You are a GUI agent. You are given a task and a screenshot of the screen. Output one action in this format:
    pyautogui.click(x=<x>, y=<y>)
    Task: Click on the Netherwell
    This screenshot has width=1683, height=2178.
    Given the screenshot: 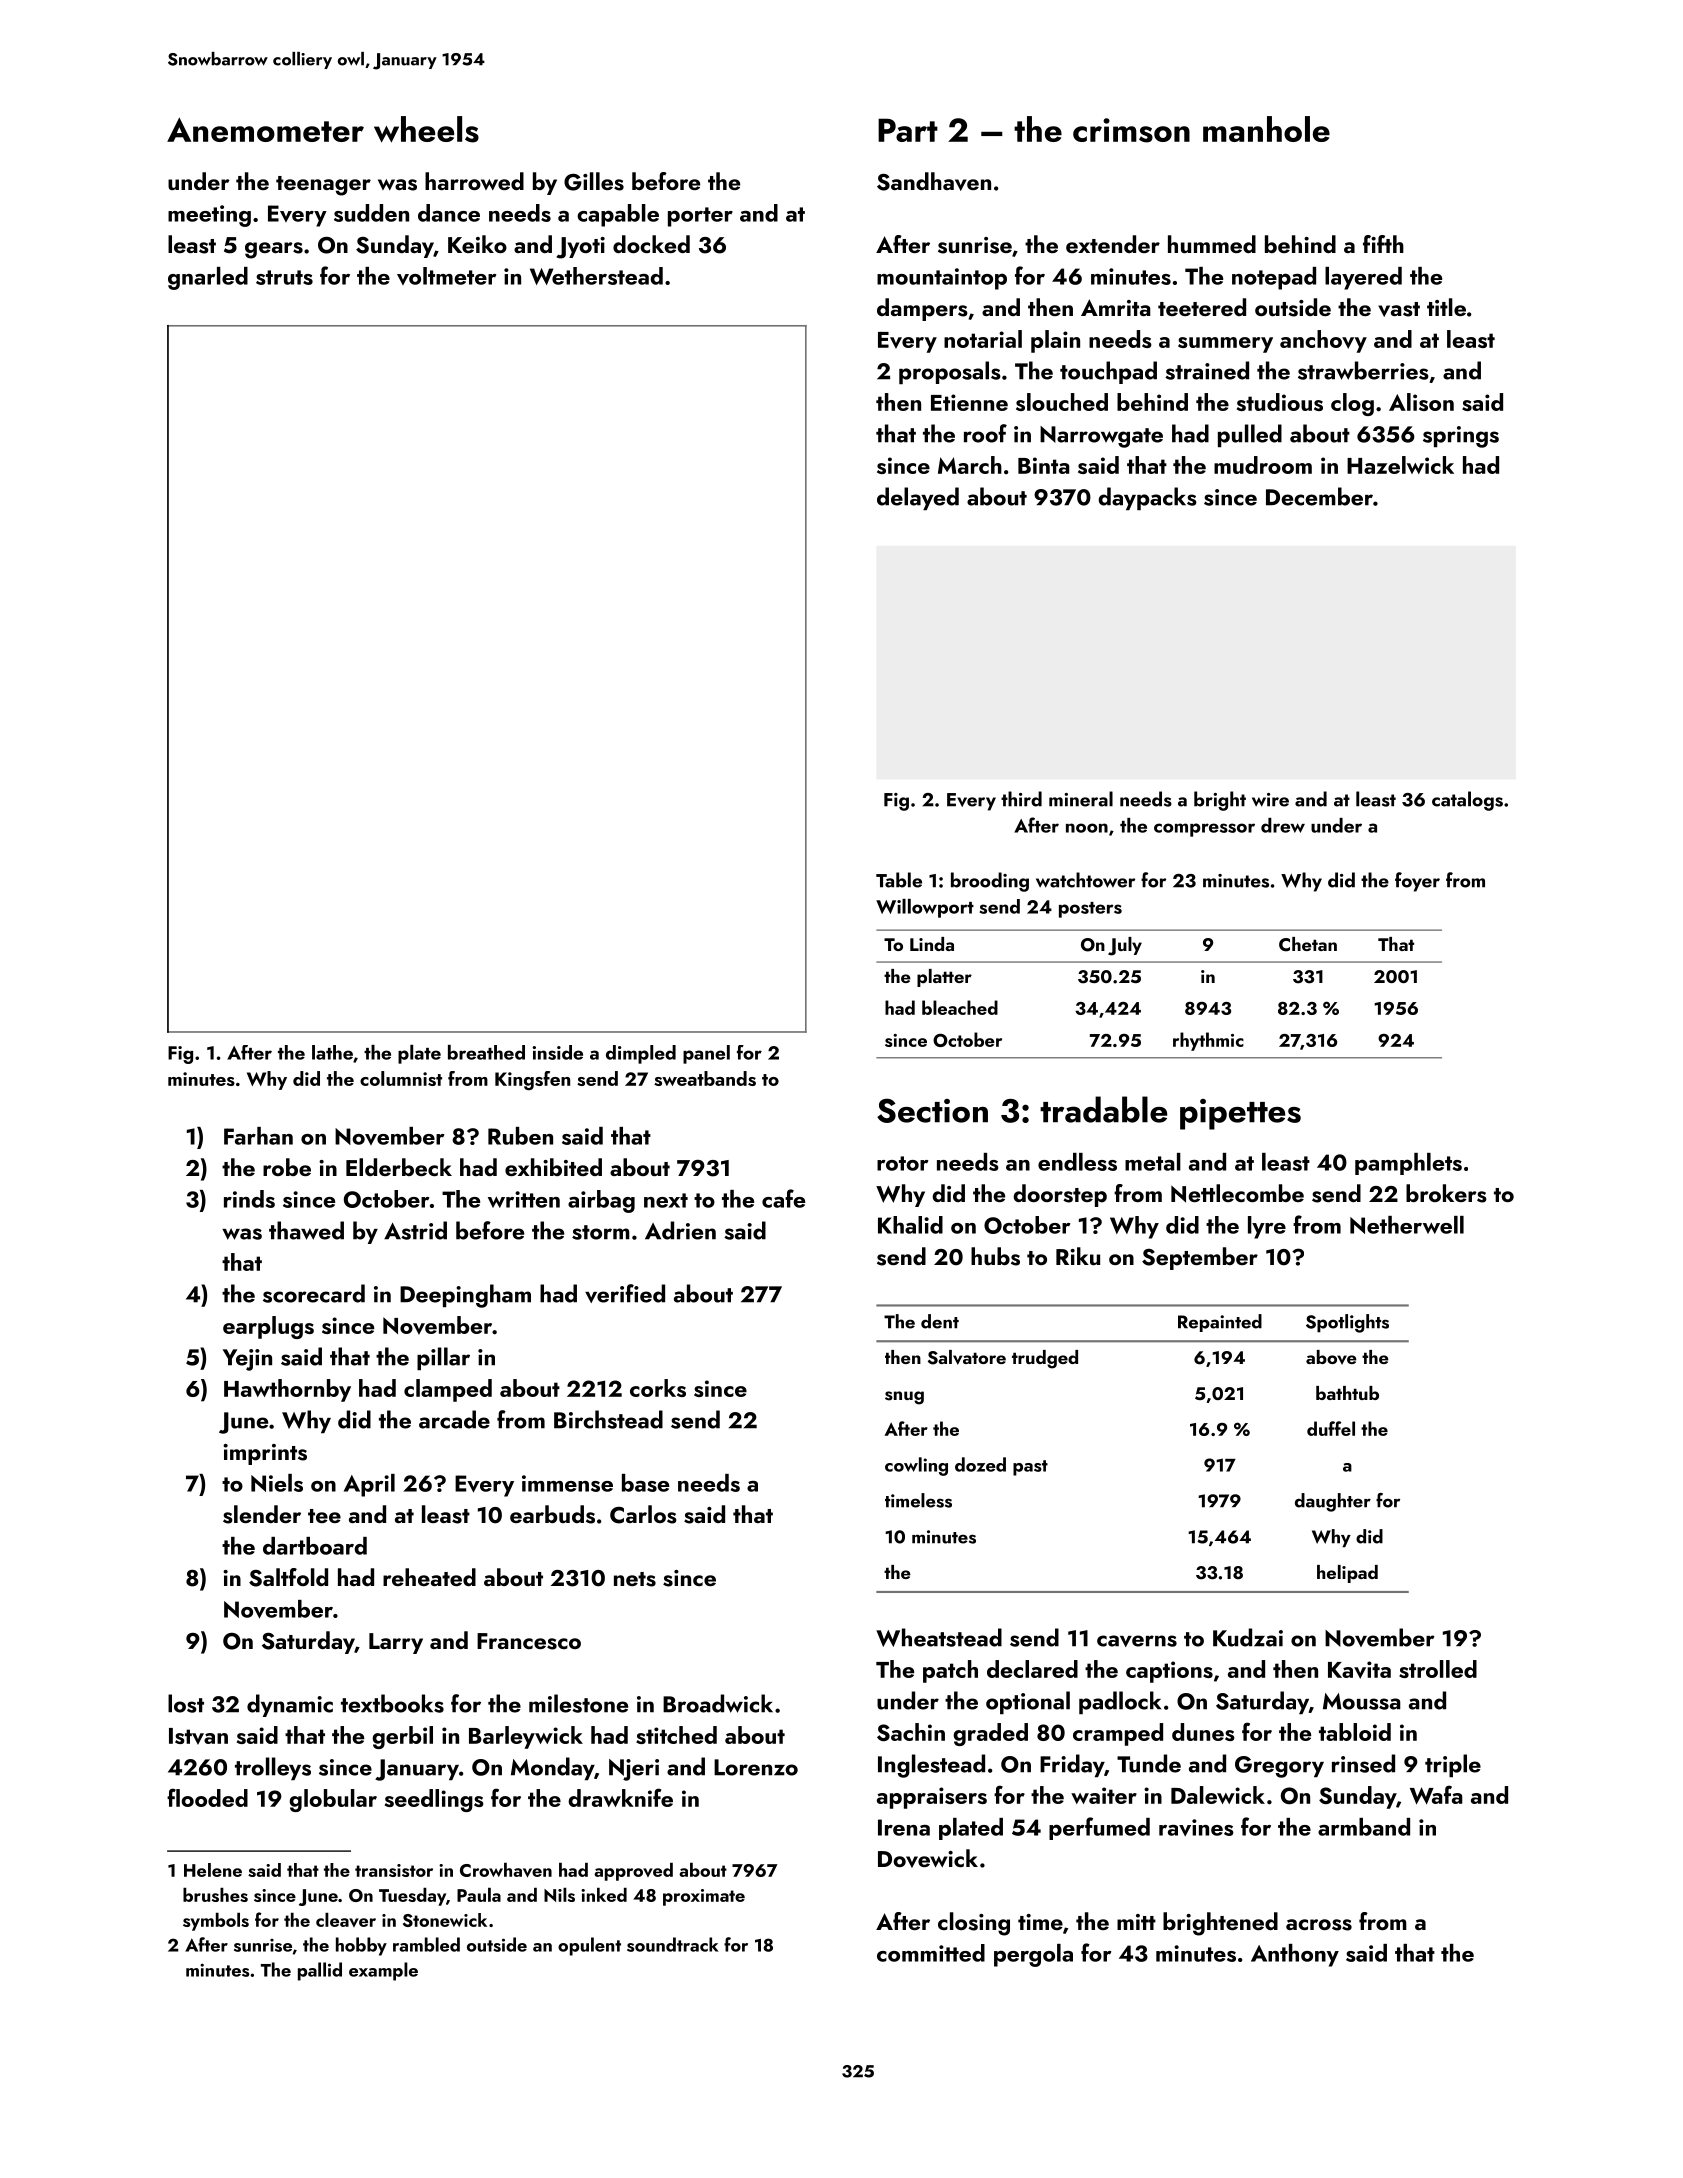 What is the action you would take?
    pyautogui.click(x=1407, y=1225)
